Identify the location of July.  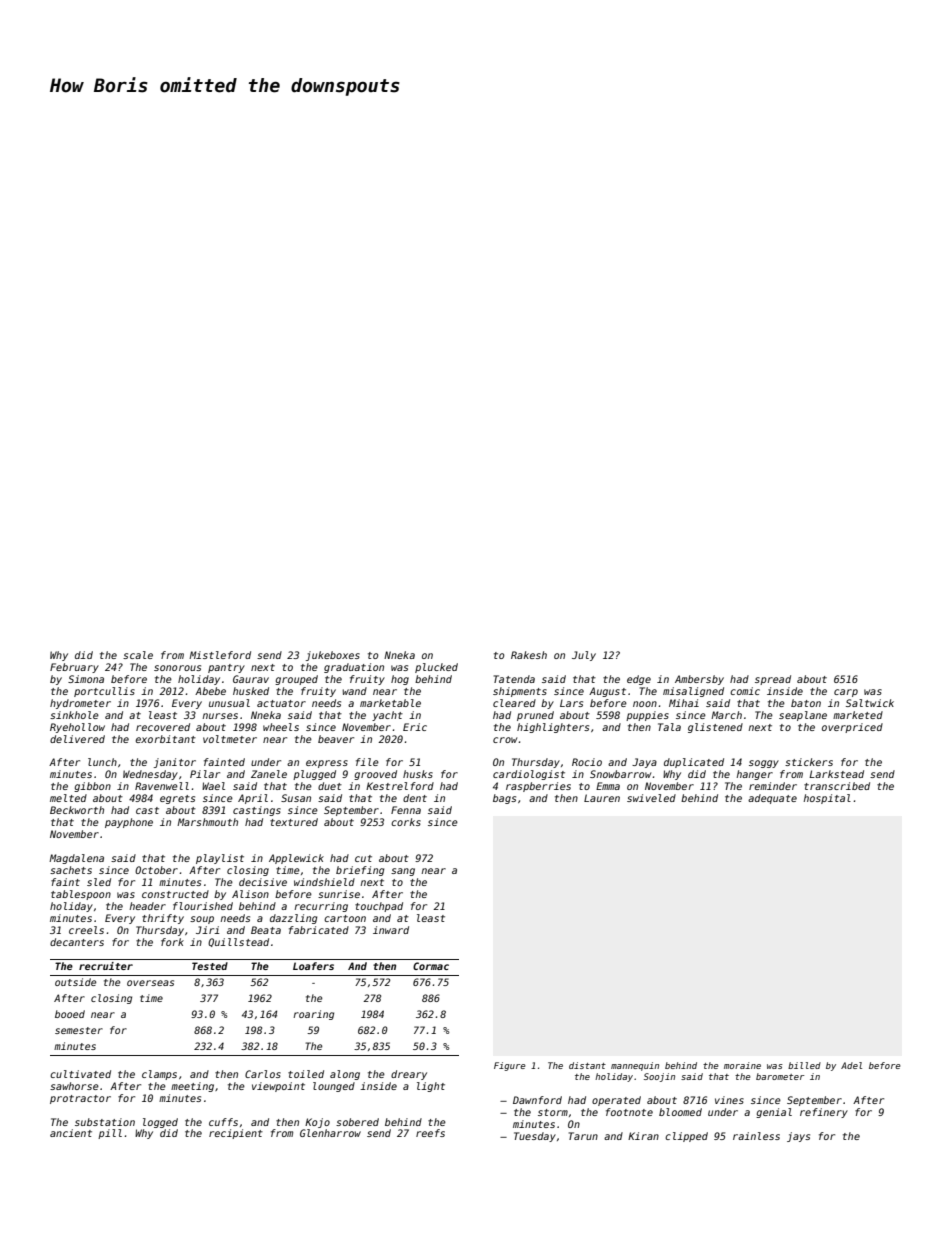
(584, 656).
